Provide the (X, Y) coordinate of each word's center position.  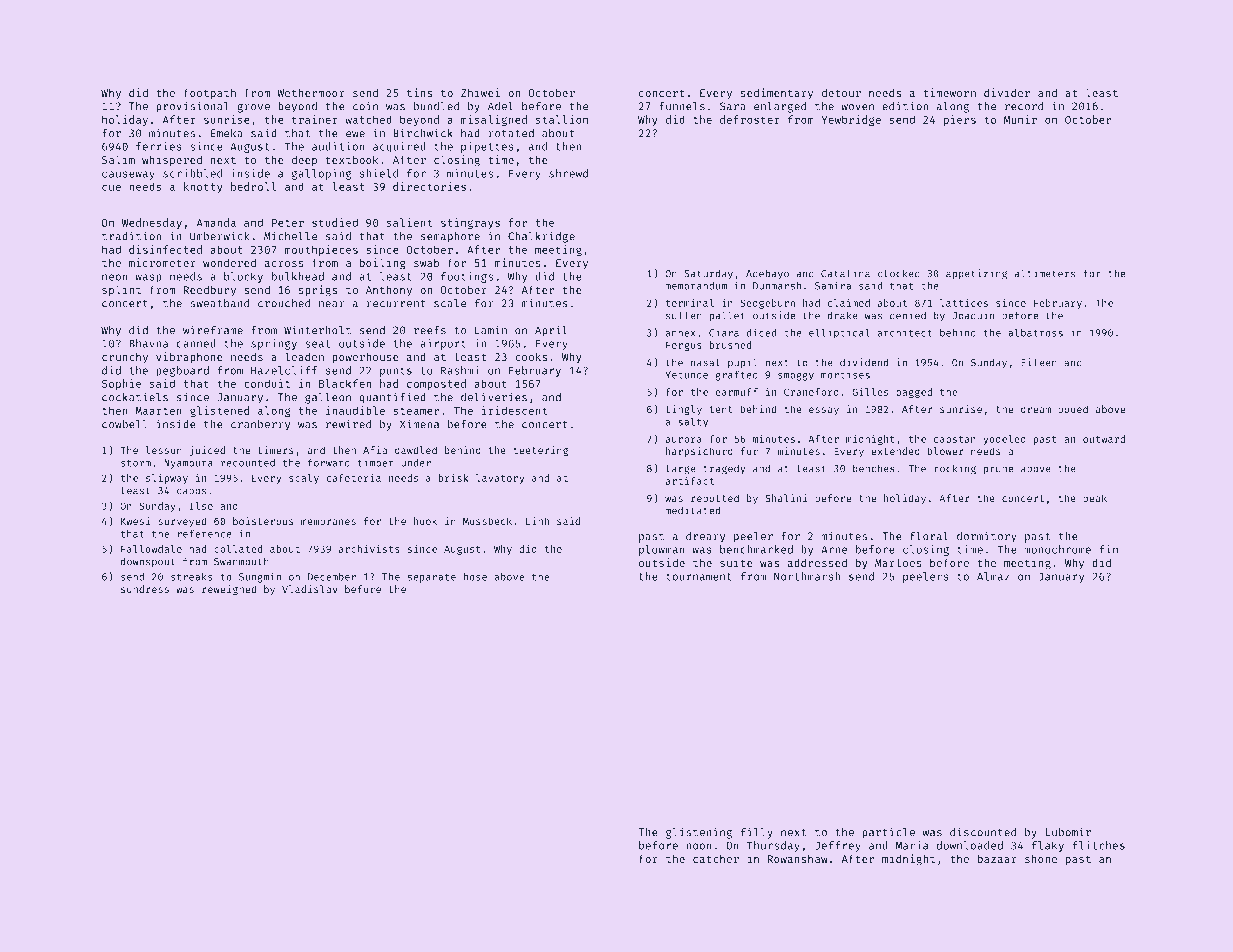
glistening (699, 833)
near (332, 304)
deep (304, 161)
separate (432, 578)
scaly (304, 479)
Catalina (845, 273)
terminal (690, 303)
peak (1095, 499)
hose (475, 577)
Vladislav (310, 589)
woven (857, 107)
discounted (983, 832)
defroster (750, 119)
